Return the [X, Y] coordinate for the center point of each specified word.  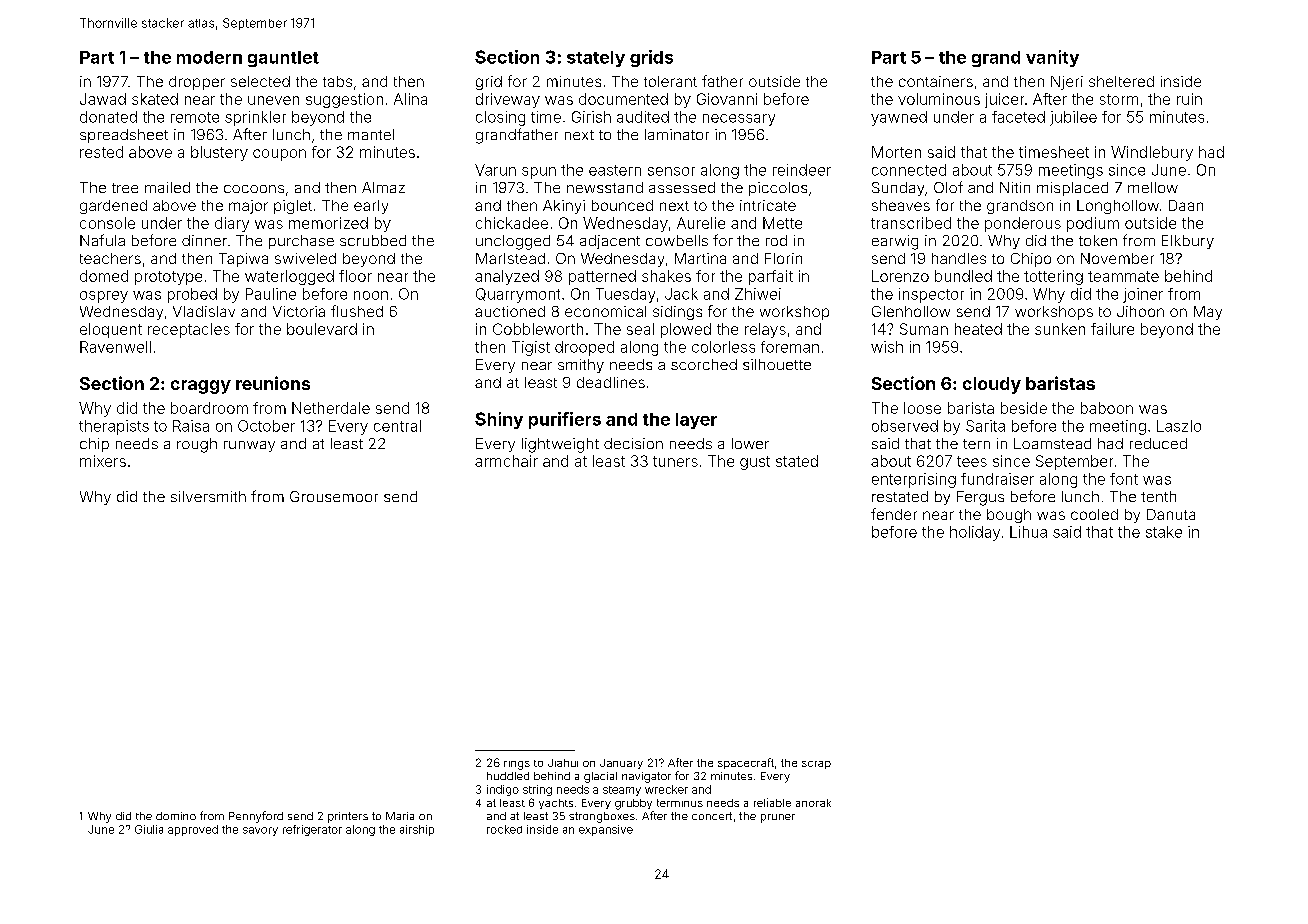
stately [596, 59]
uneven [273, 100]
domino [176, 816]
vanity [1052, 58]
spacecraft [746, 763]
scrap [816, 765]
